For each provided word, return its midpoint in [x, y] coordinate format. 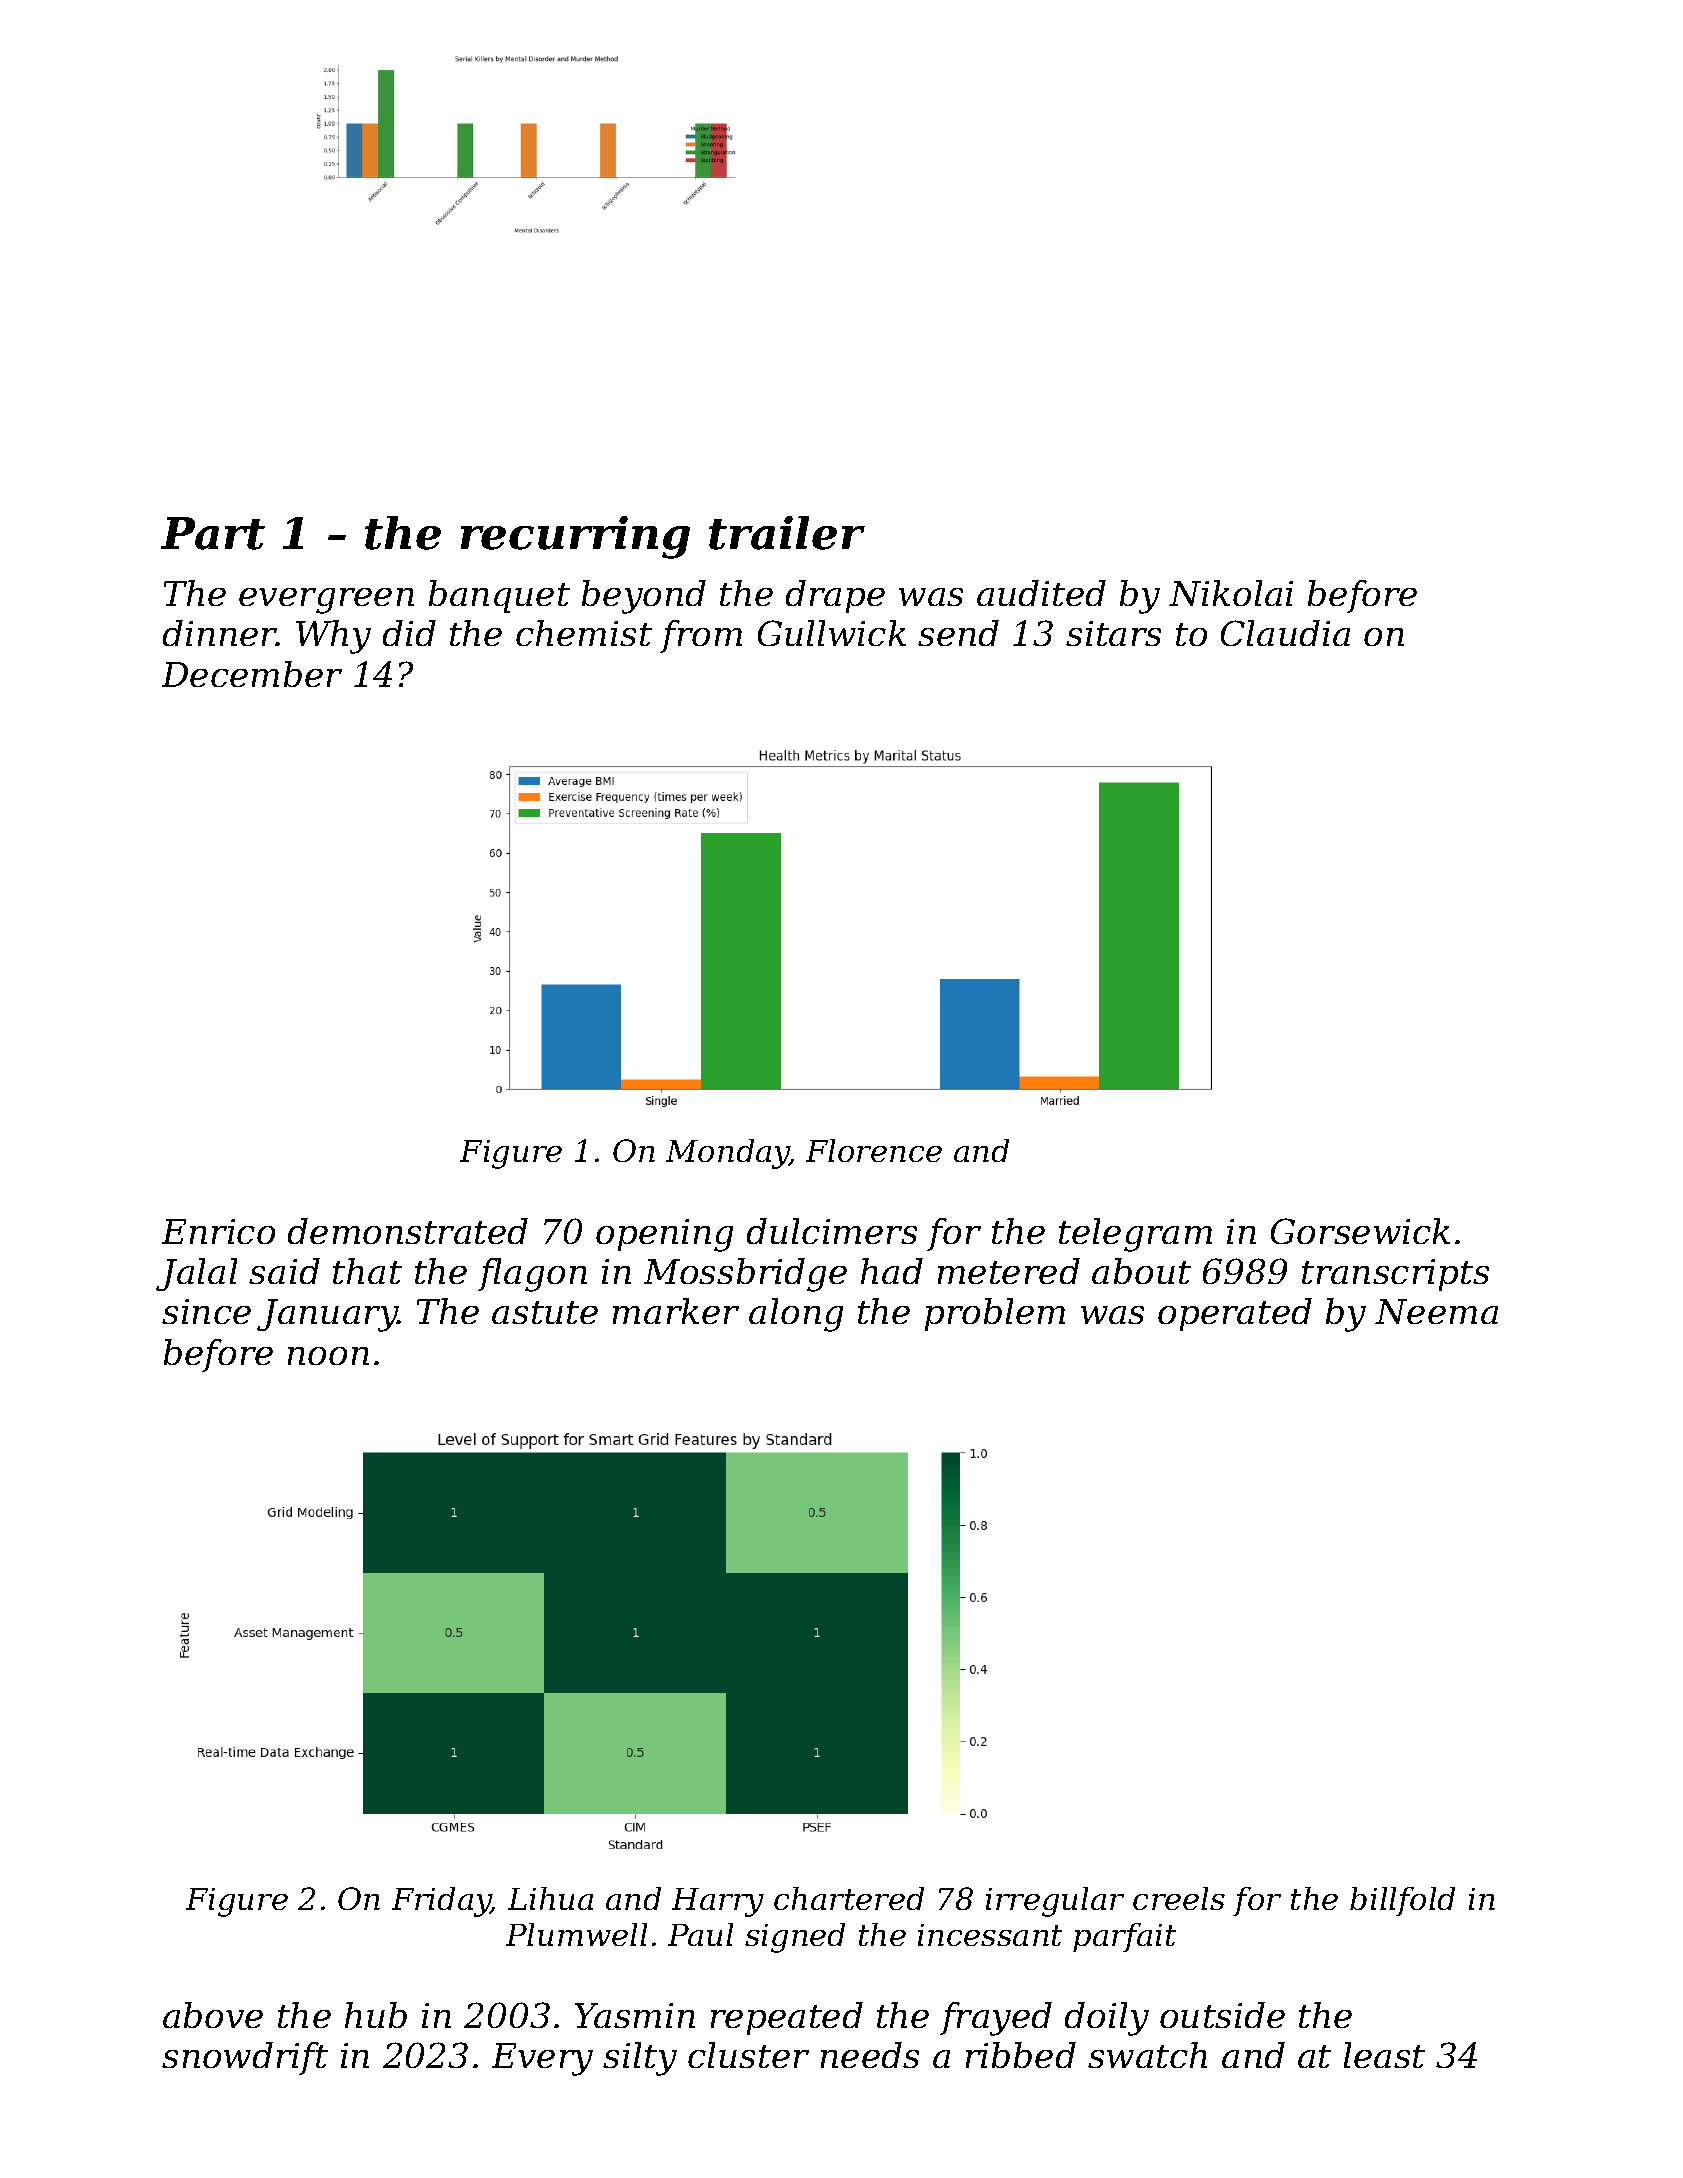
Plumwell [576, 1934]
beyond [644, 597]
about [1141, 1271]
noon [328, 1356]
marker [676, 1311]
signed [795, 1938]
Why [333, 637]
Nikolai [1231, 593]
